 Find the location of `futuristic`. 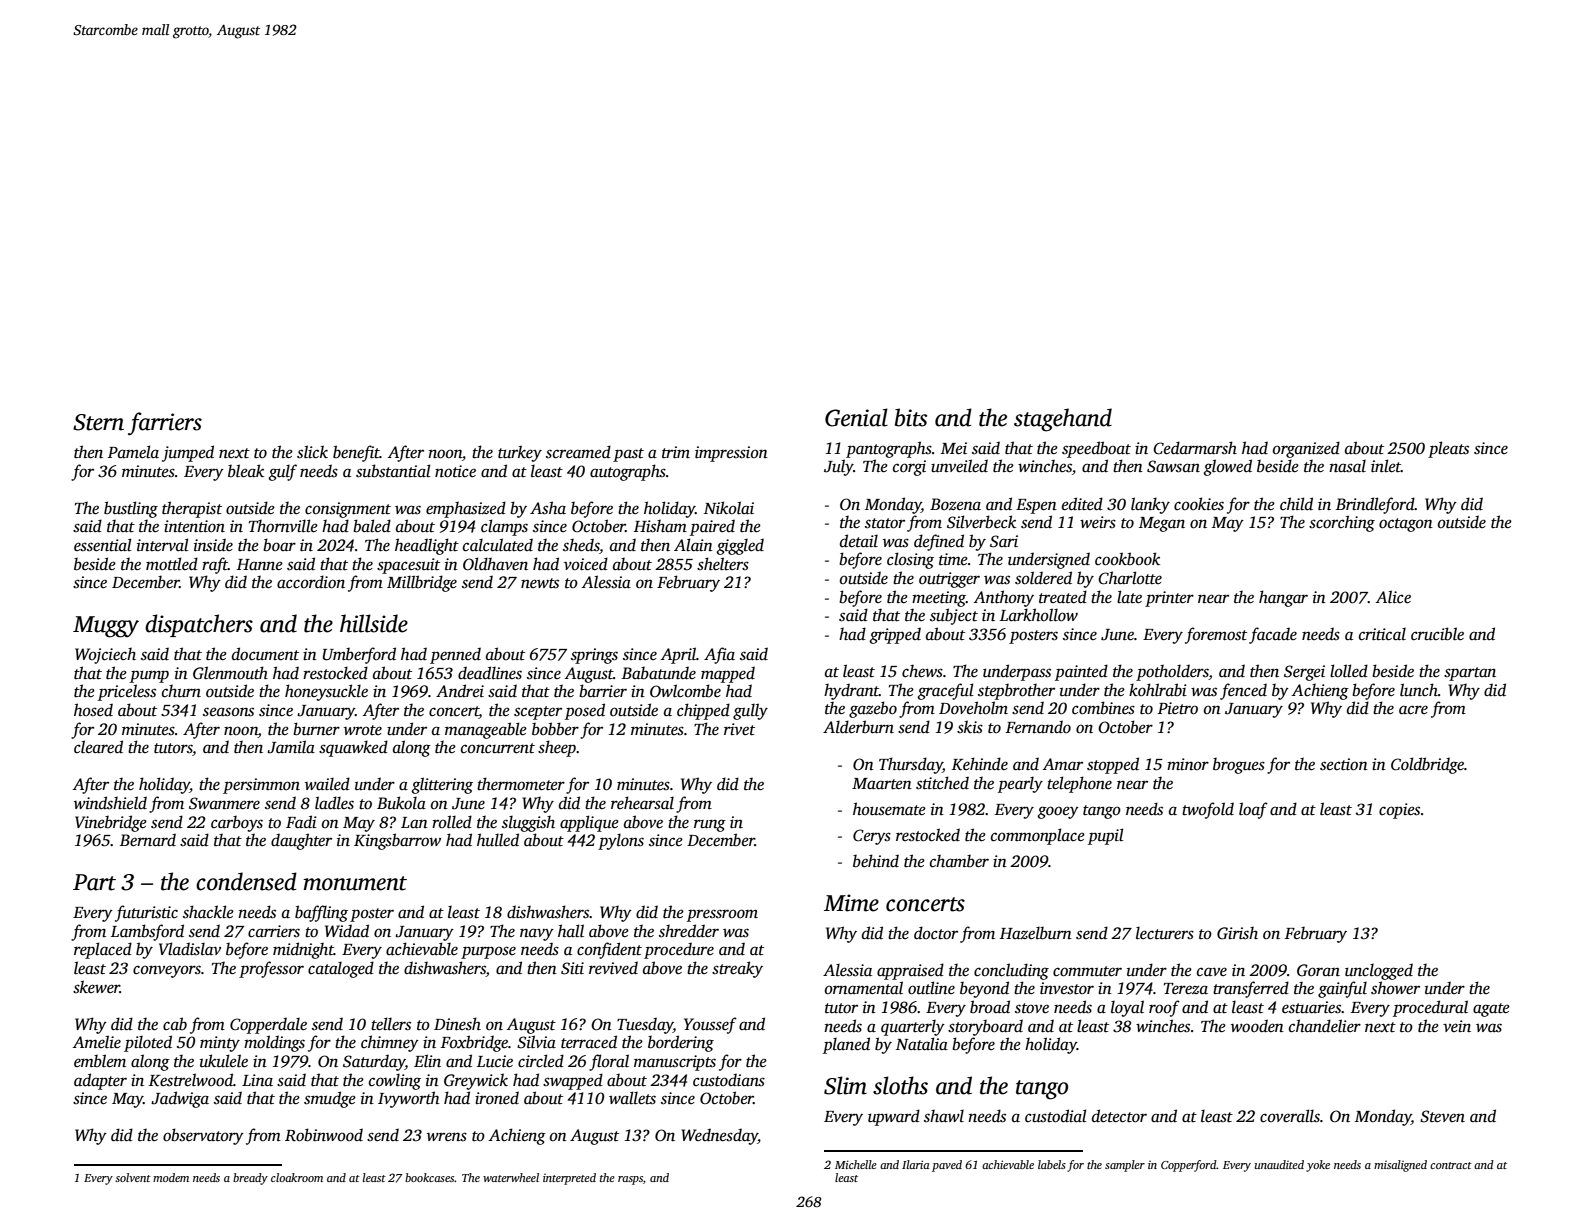

futuristic is located at coordinates (146, 913).
